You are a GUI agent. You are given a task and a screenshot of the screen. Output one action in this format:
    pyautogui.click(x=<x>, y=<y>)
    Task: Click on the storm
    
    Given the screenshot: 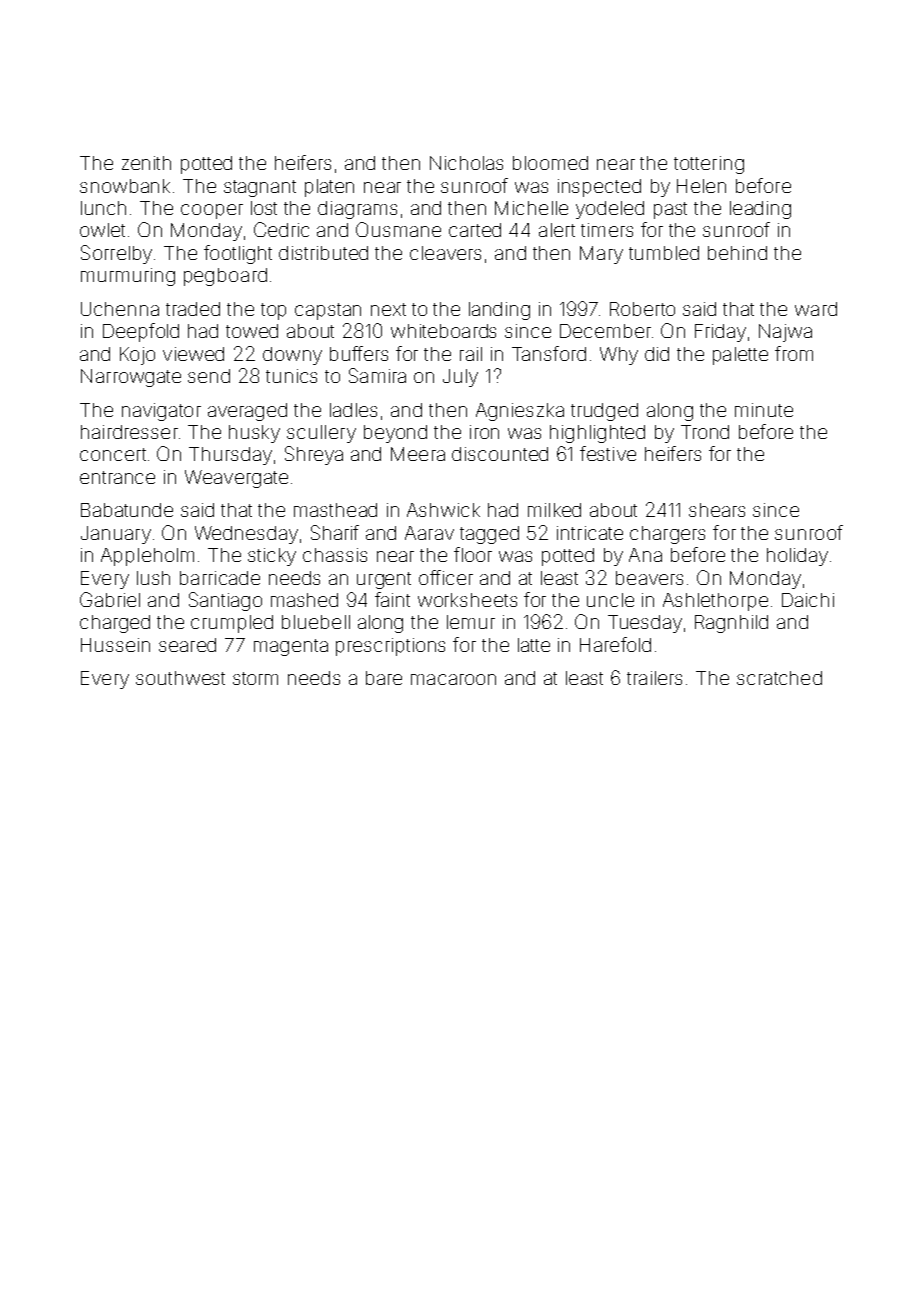 What is the action you would take?
    pyautogui.click(x=255, y=678)
